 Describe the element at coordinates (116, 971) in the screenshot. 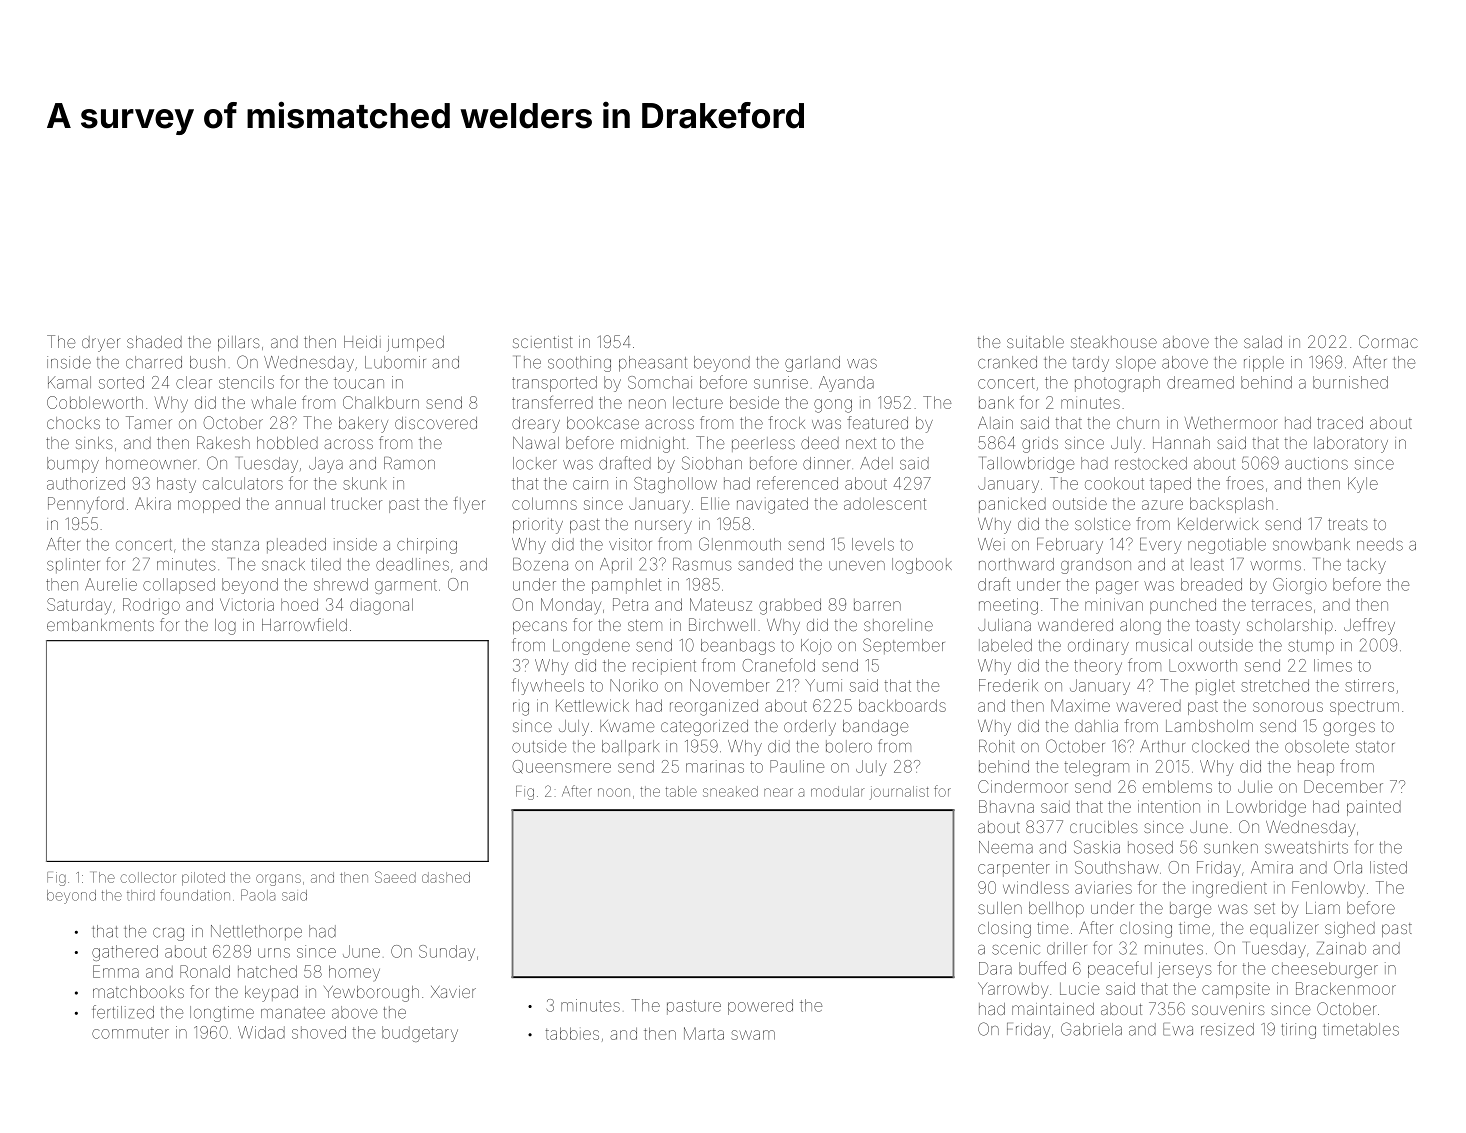

I see `Emma` at that location.
